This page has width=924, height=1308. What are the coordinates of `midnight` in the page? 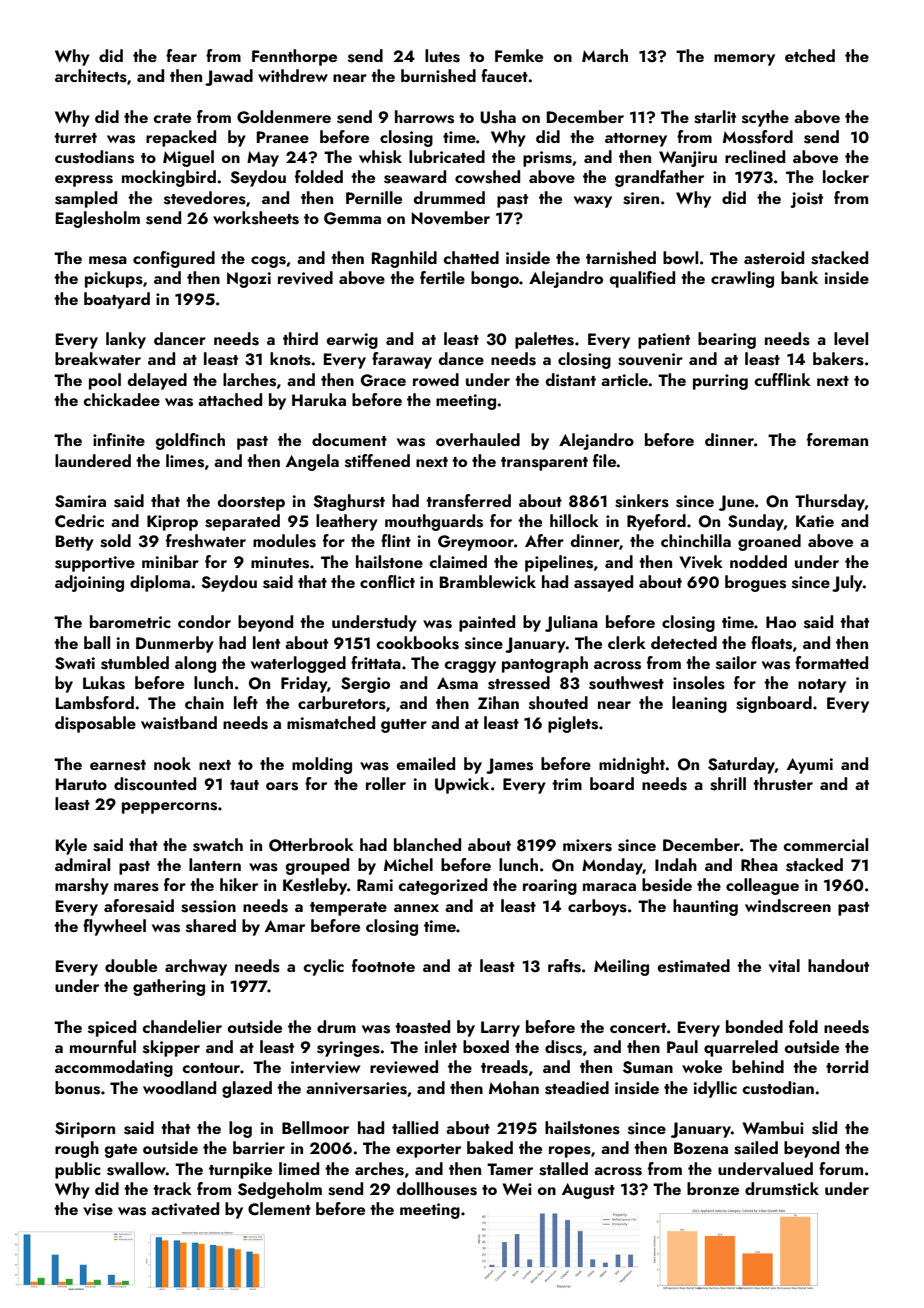 It's located at (632, 765).
